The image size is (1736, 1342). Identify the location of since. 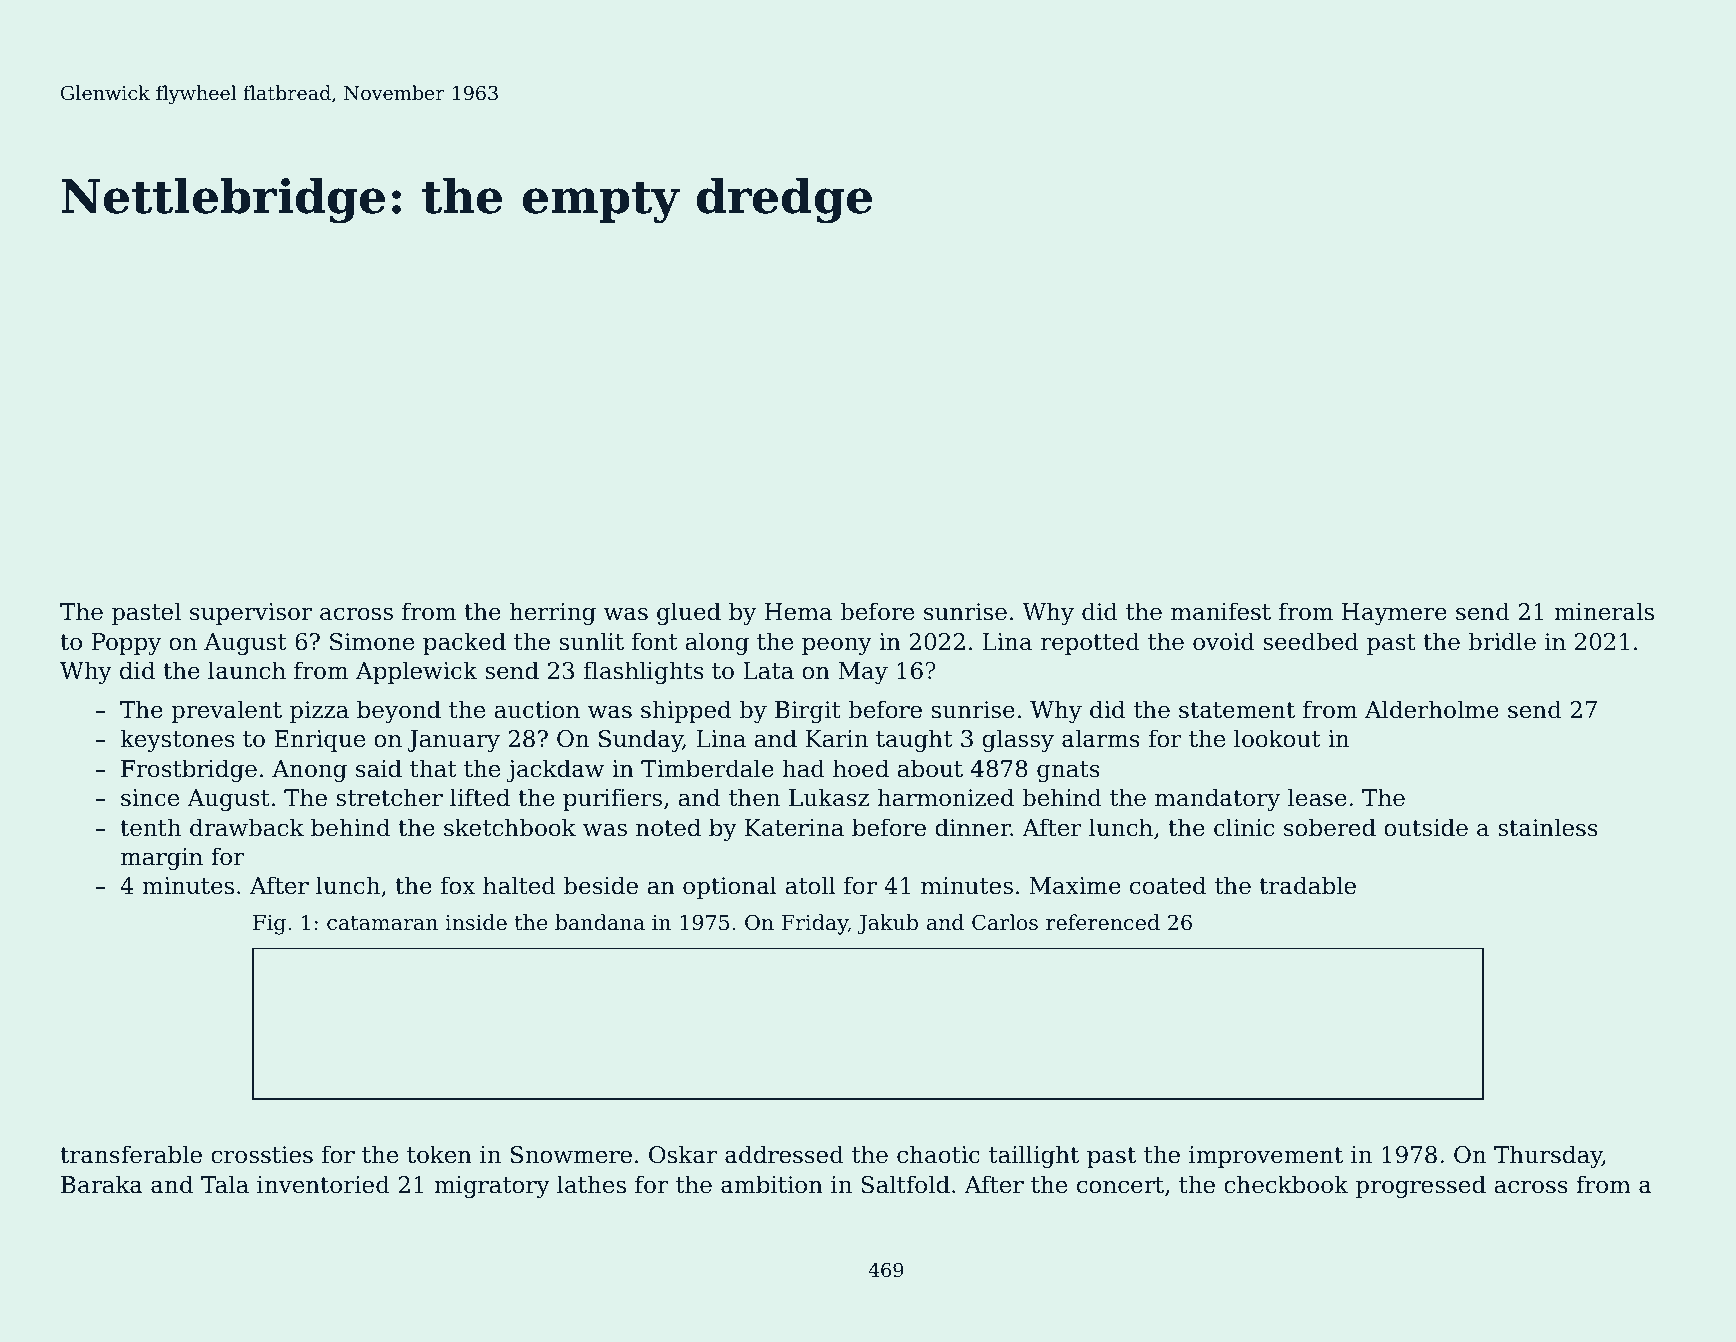
(150, 798).
